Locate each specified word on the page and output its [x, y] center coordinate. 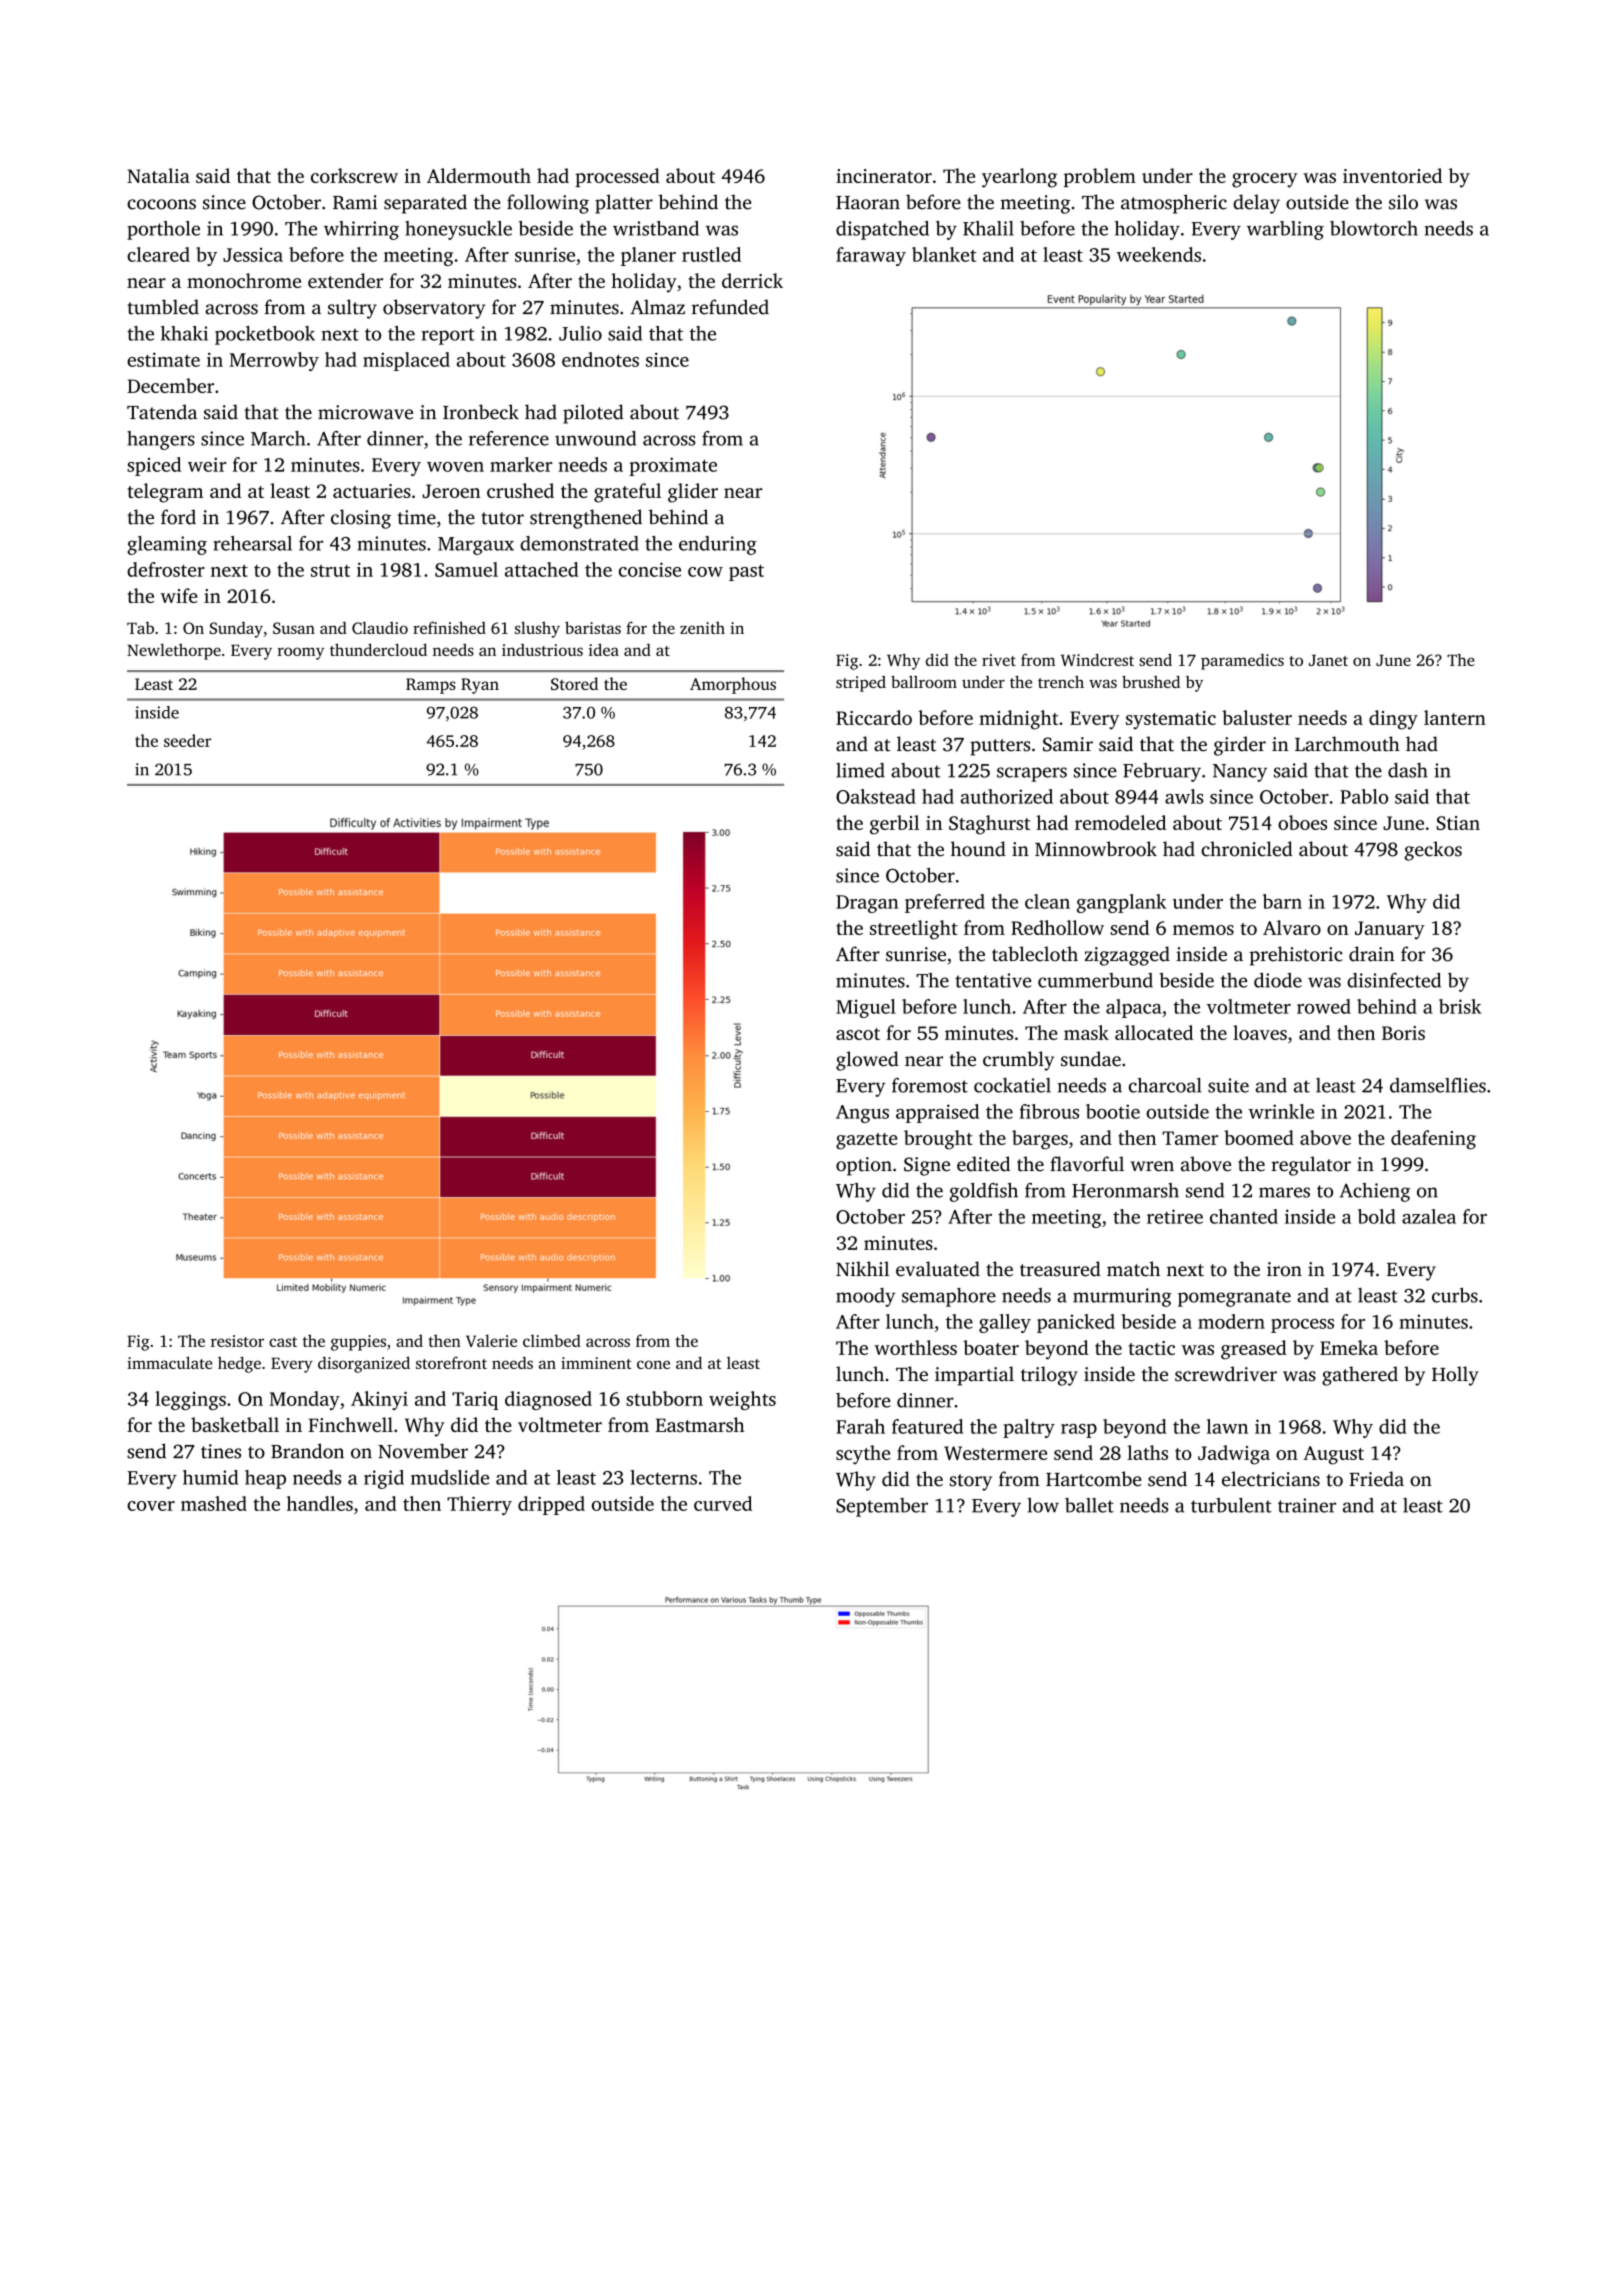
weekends [1159, 254]
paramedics [1242, 662]
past [746, 573]
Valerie [491, 1340]
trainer [1307, 1505]
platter [624, 204]
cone [653, 1364]
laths [1147, 1452]
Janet [1328, 660]
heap [265, 1479]
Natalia [158, 175]
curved [723, 1503]
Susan [294, 628]
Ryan [480, 686]
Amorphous [733, 685]
